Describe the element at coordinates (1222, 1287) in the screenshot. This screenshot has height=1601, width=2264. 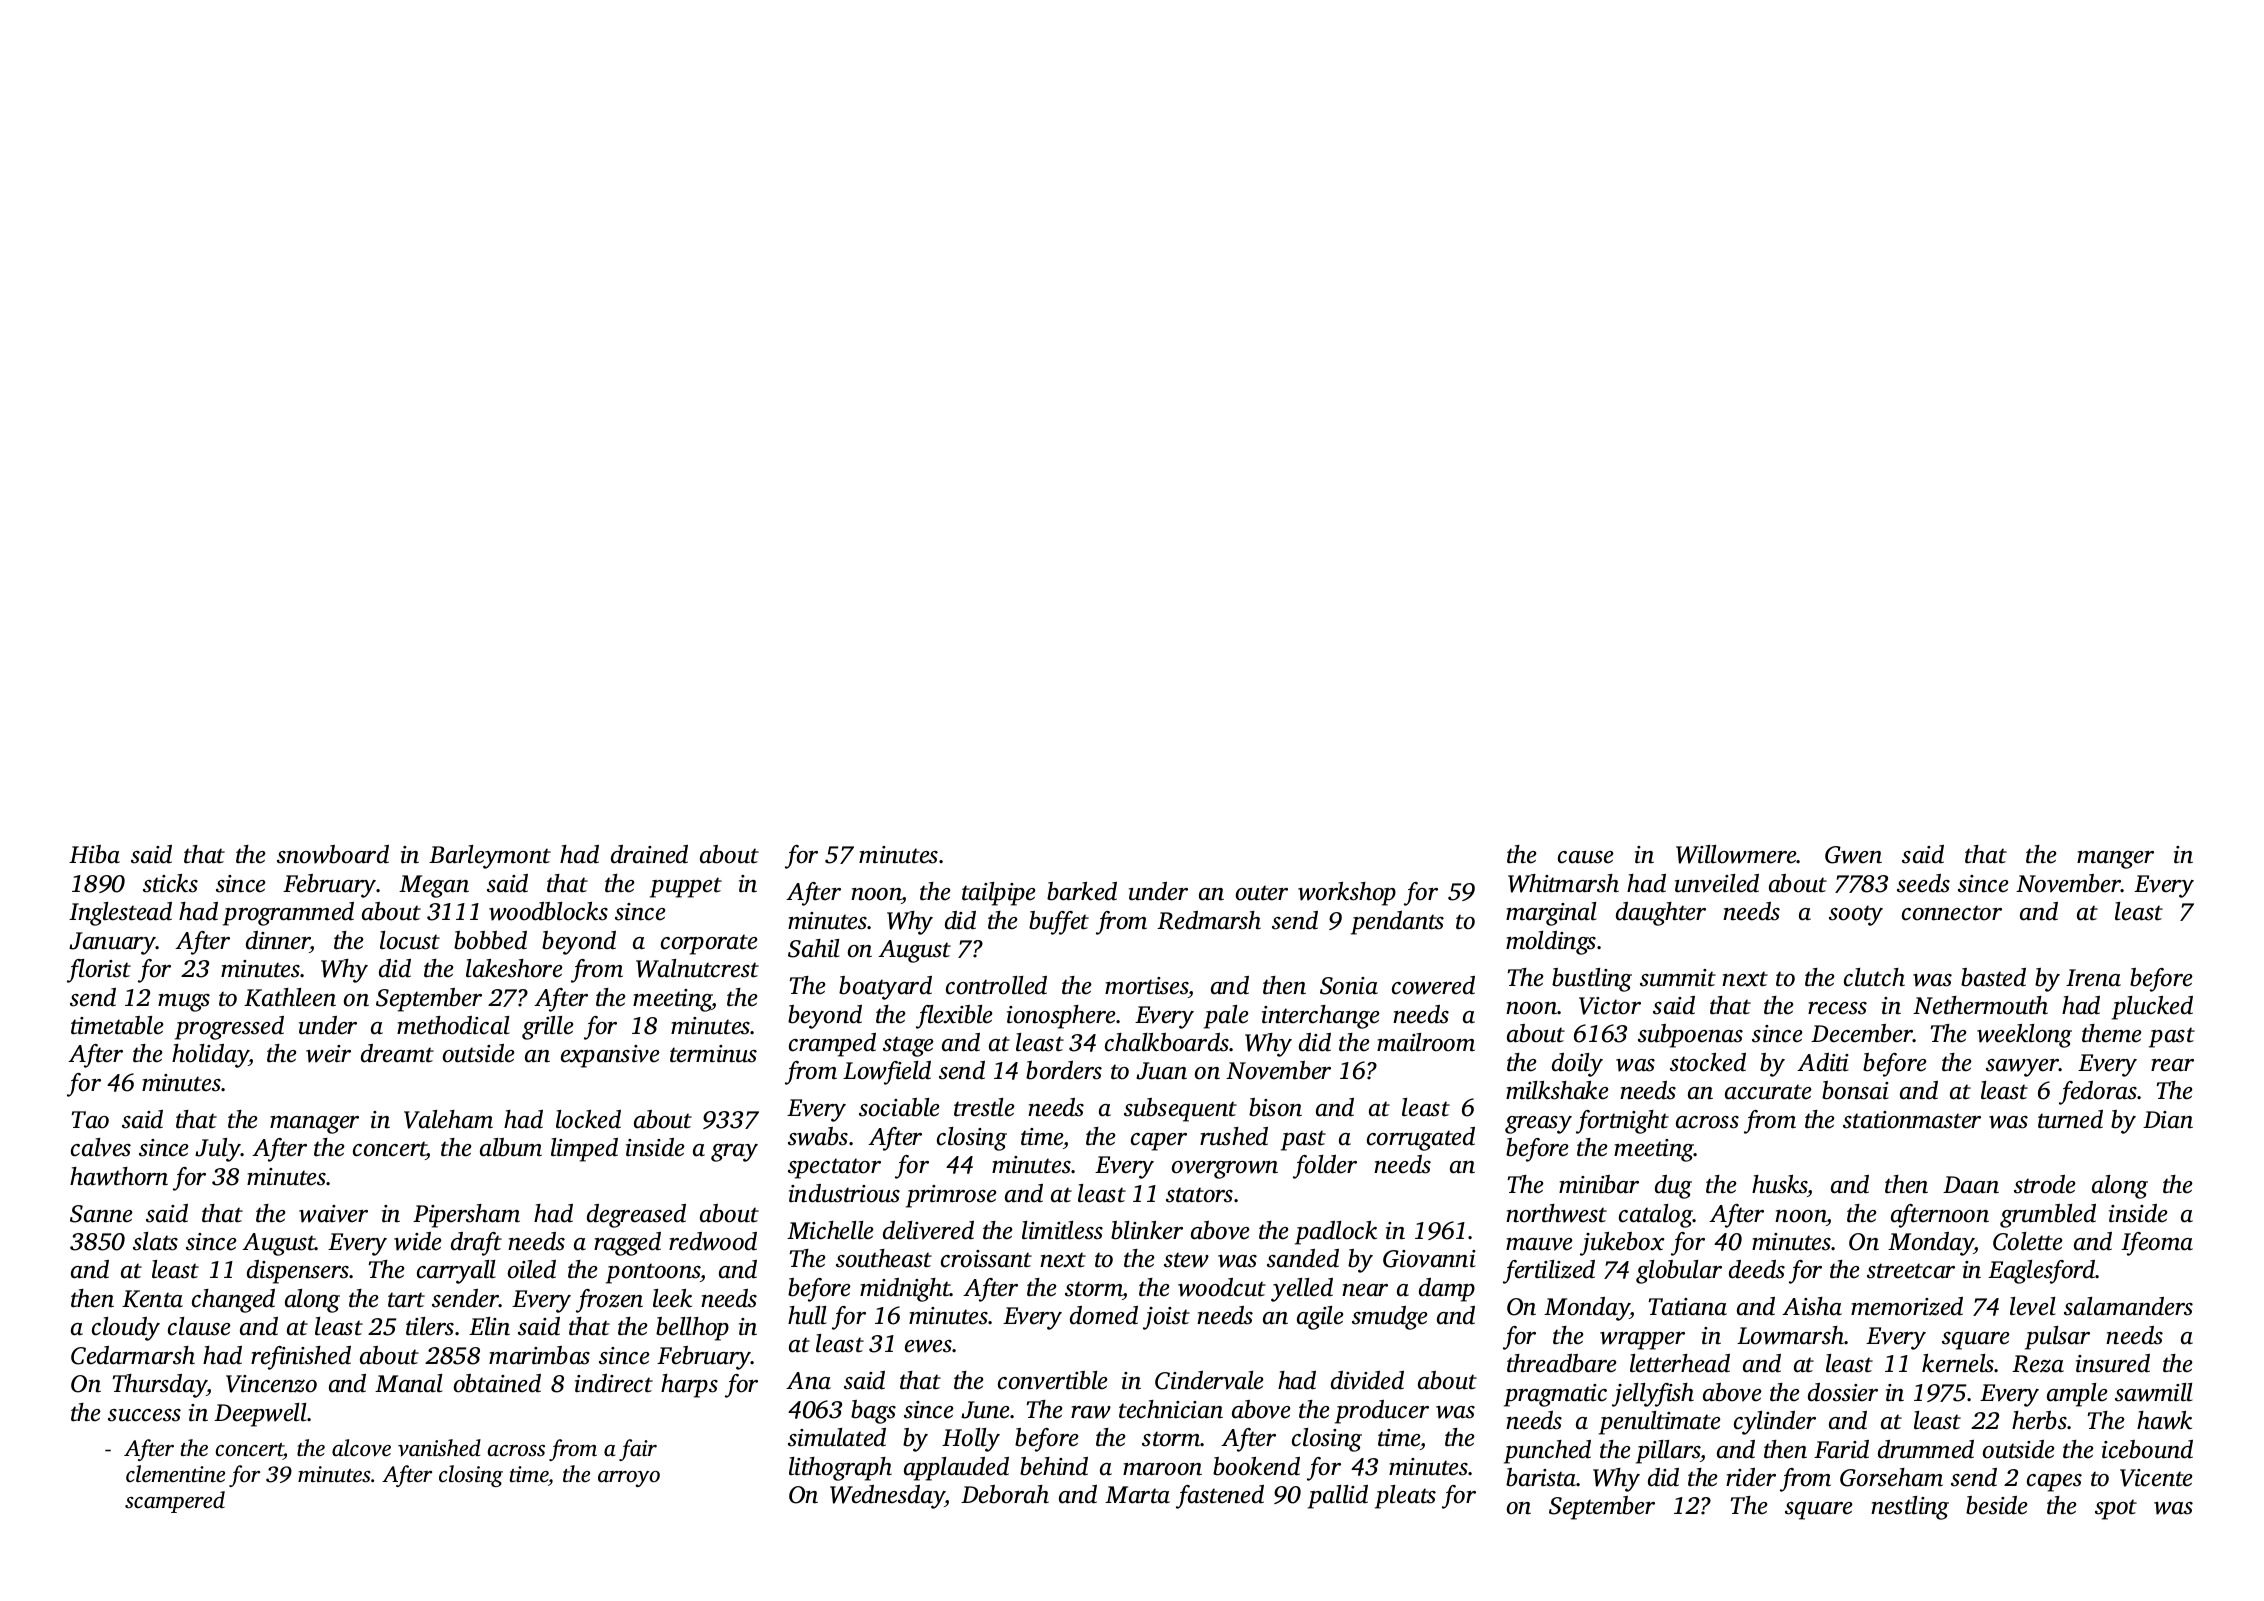
I see `woodcut` at that location.
